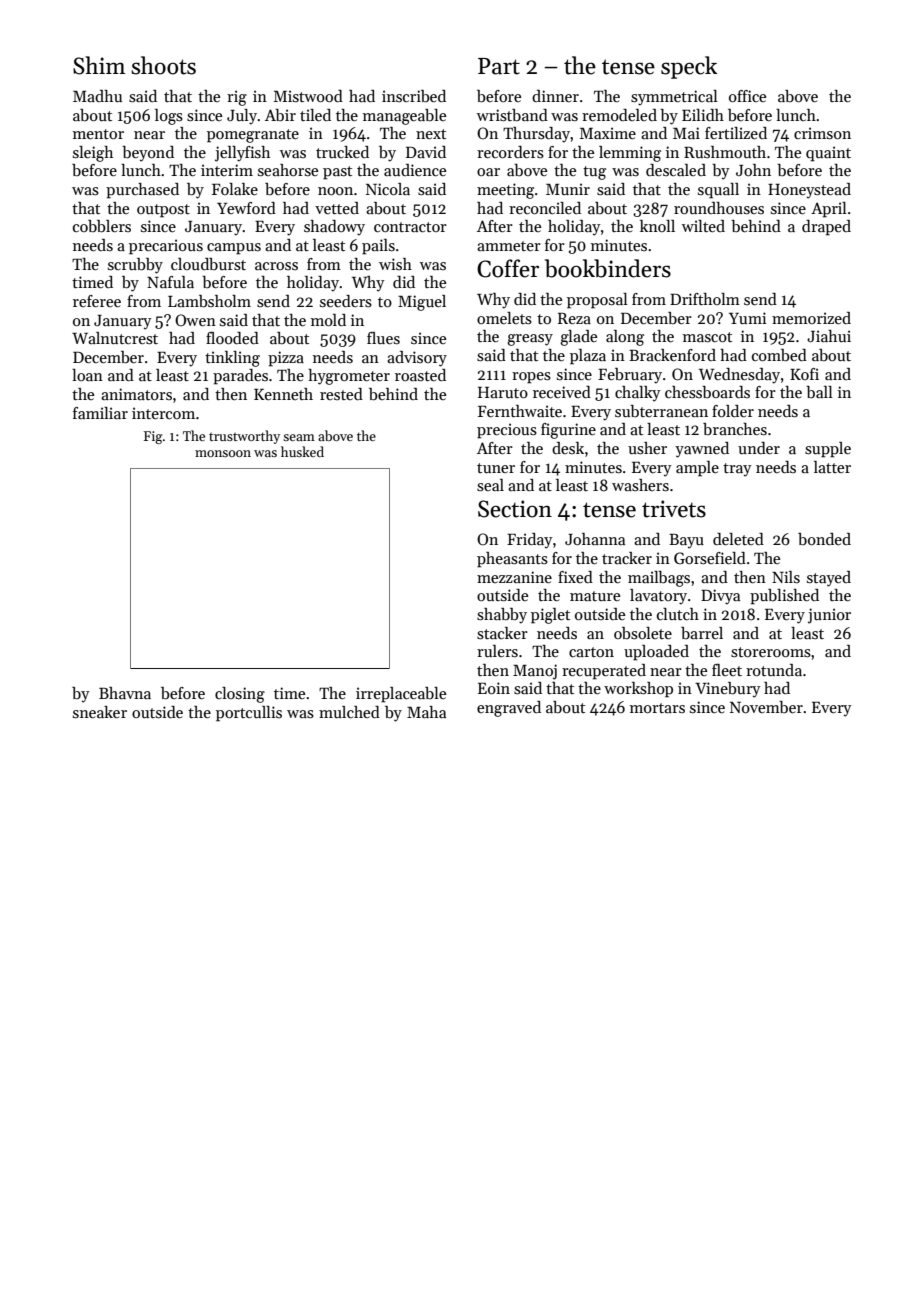  What do you see at coordinates (414, 96) in the screenshot?
I see `inscribed` at bounding box center [414, 96].
